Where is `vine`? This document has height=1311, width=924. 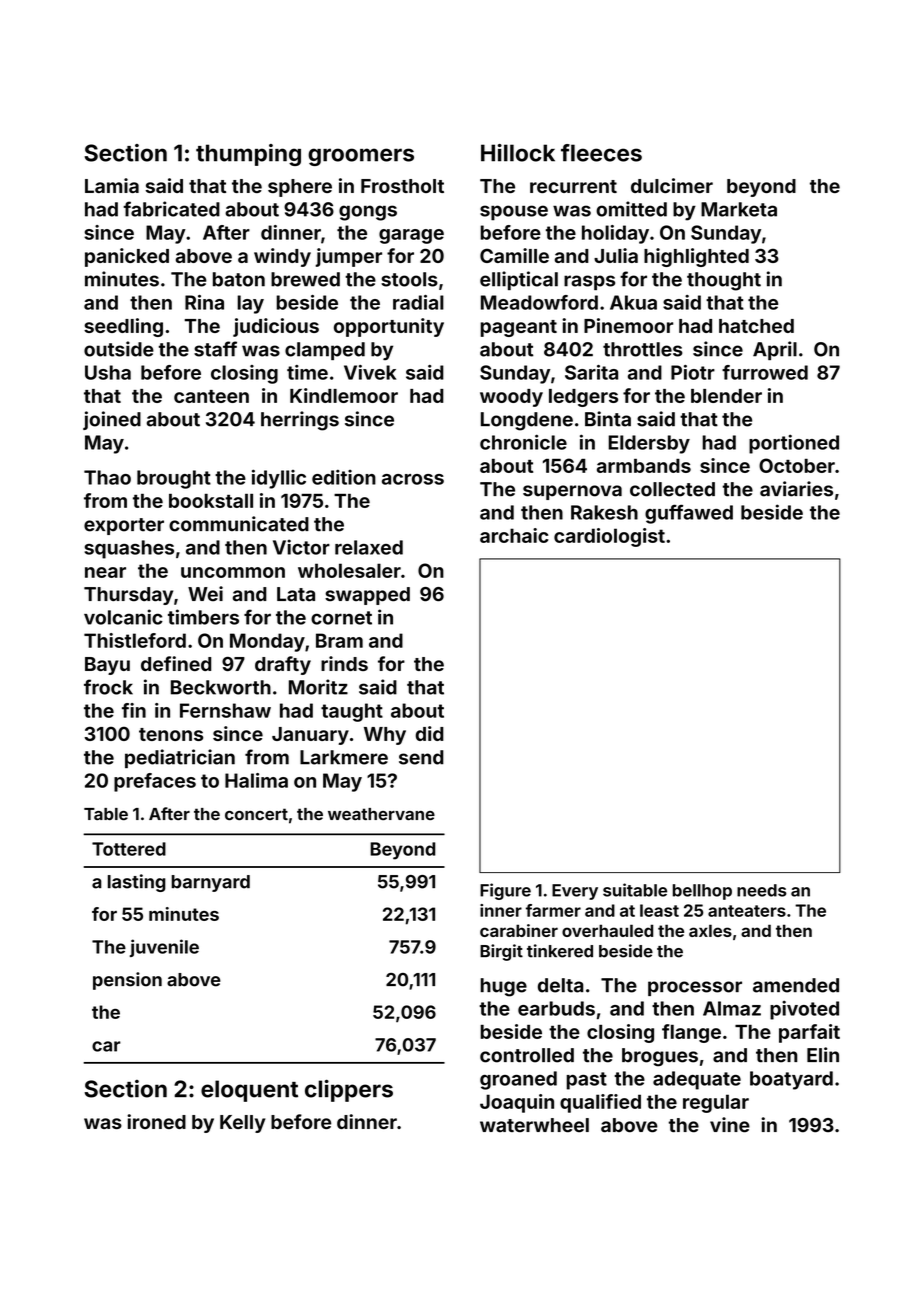 vine is located at coordinates (730, 1125).
